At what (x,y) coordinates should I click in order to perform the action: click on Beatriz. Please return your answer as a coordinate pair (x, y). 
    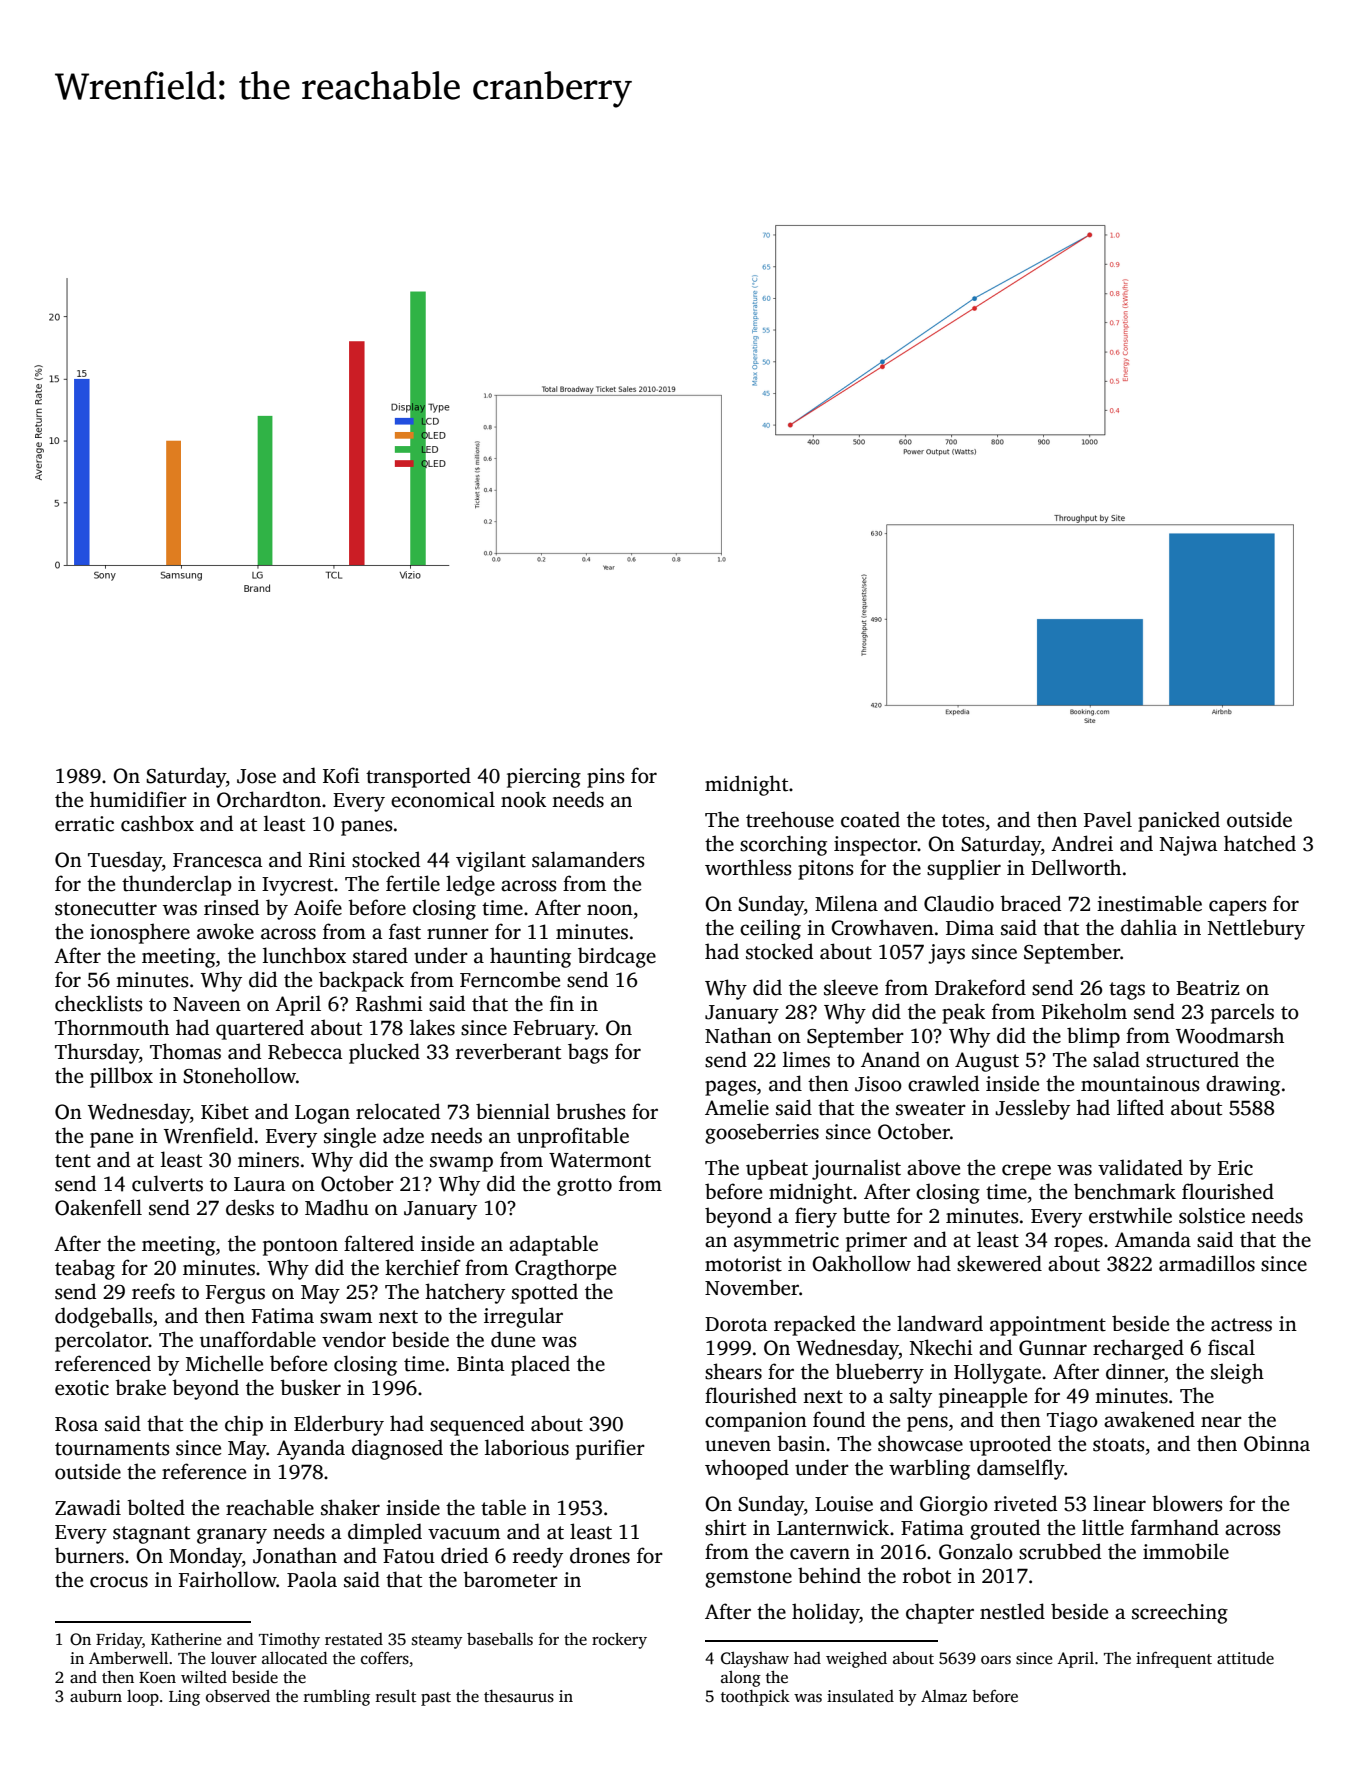
    Looking at the image, I should click on (1208, 988).
